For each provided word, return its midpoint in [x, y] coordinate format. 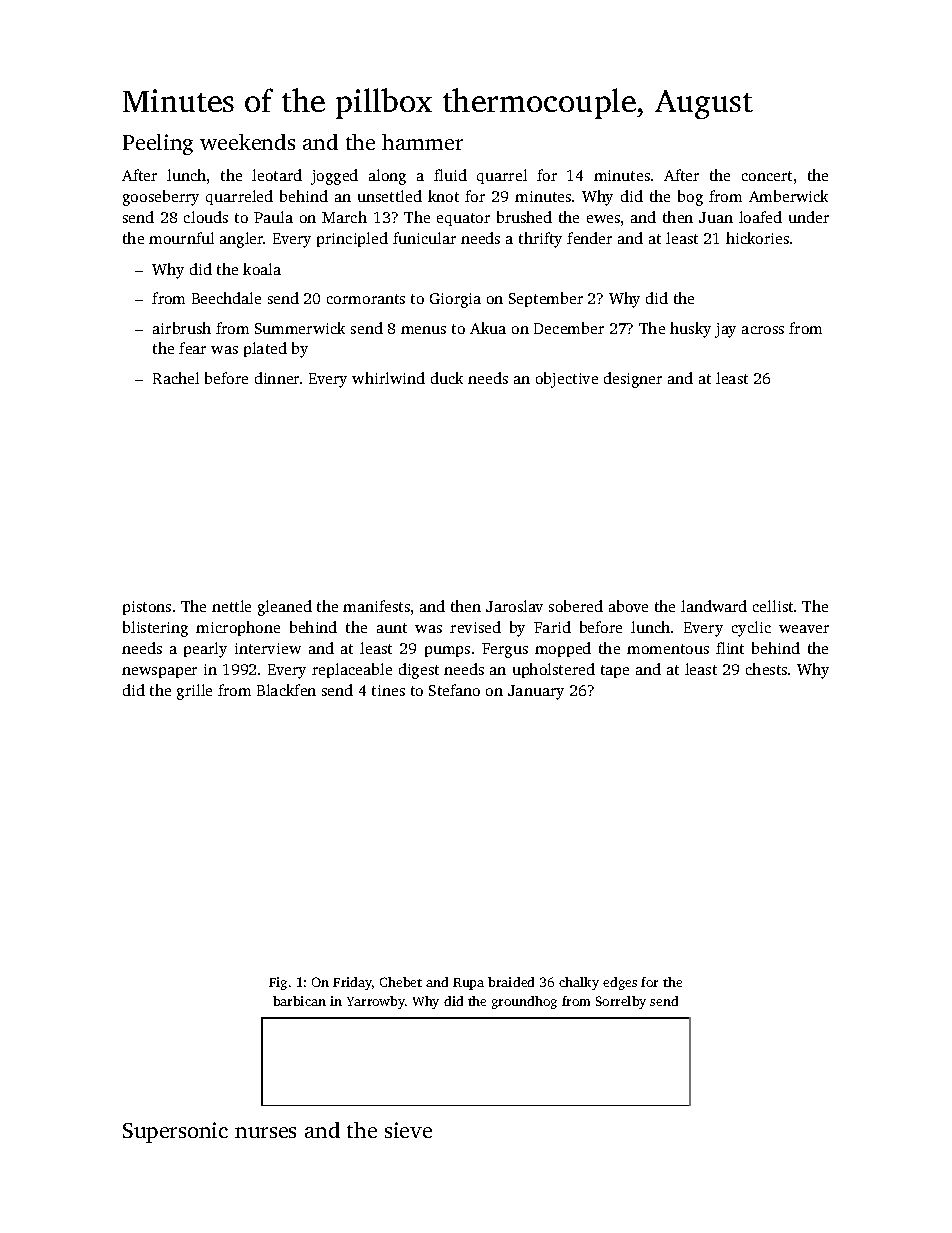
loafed [760, 217]
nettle [231, 606]
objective [567, 380]
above [628, 606]
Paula [273, 217]
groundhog [524, 1002]
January [536, 692]
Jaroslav [514, 606]
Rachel [176, 378]
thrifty [540, 240]
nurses [265, 1132]
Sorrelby [621, 1002]
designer [633, 380]
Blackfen [286, 690]
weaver [804, 629]
